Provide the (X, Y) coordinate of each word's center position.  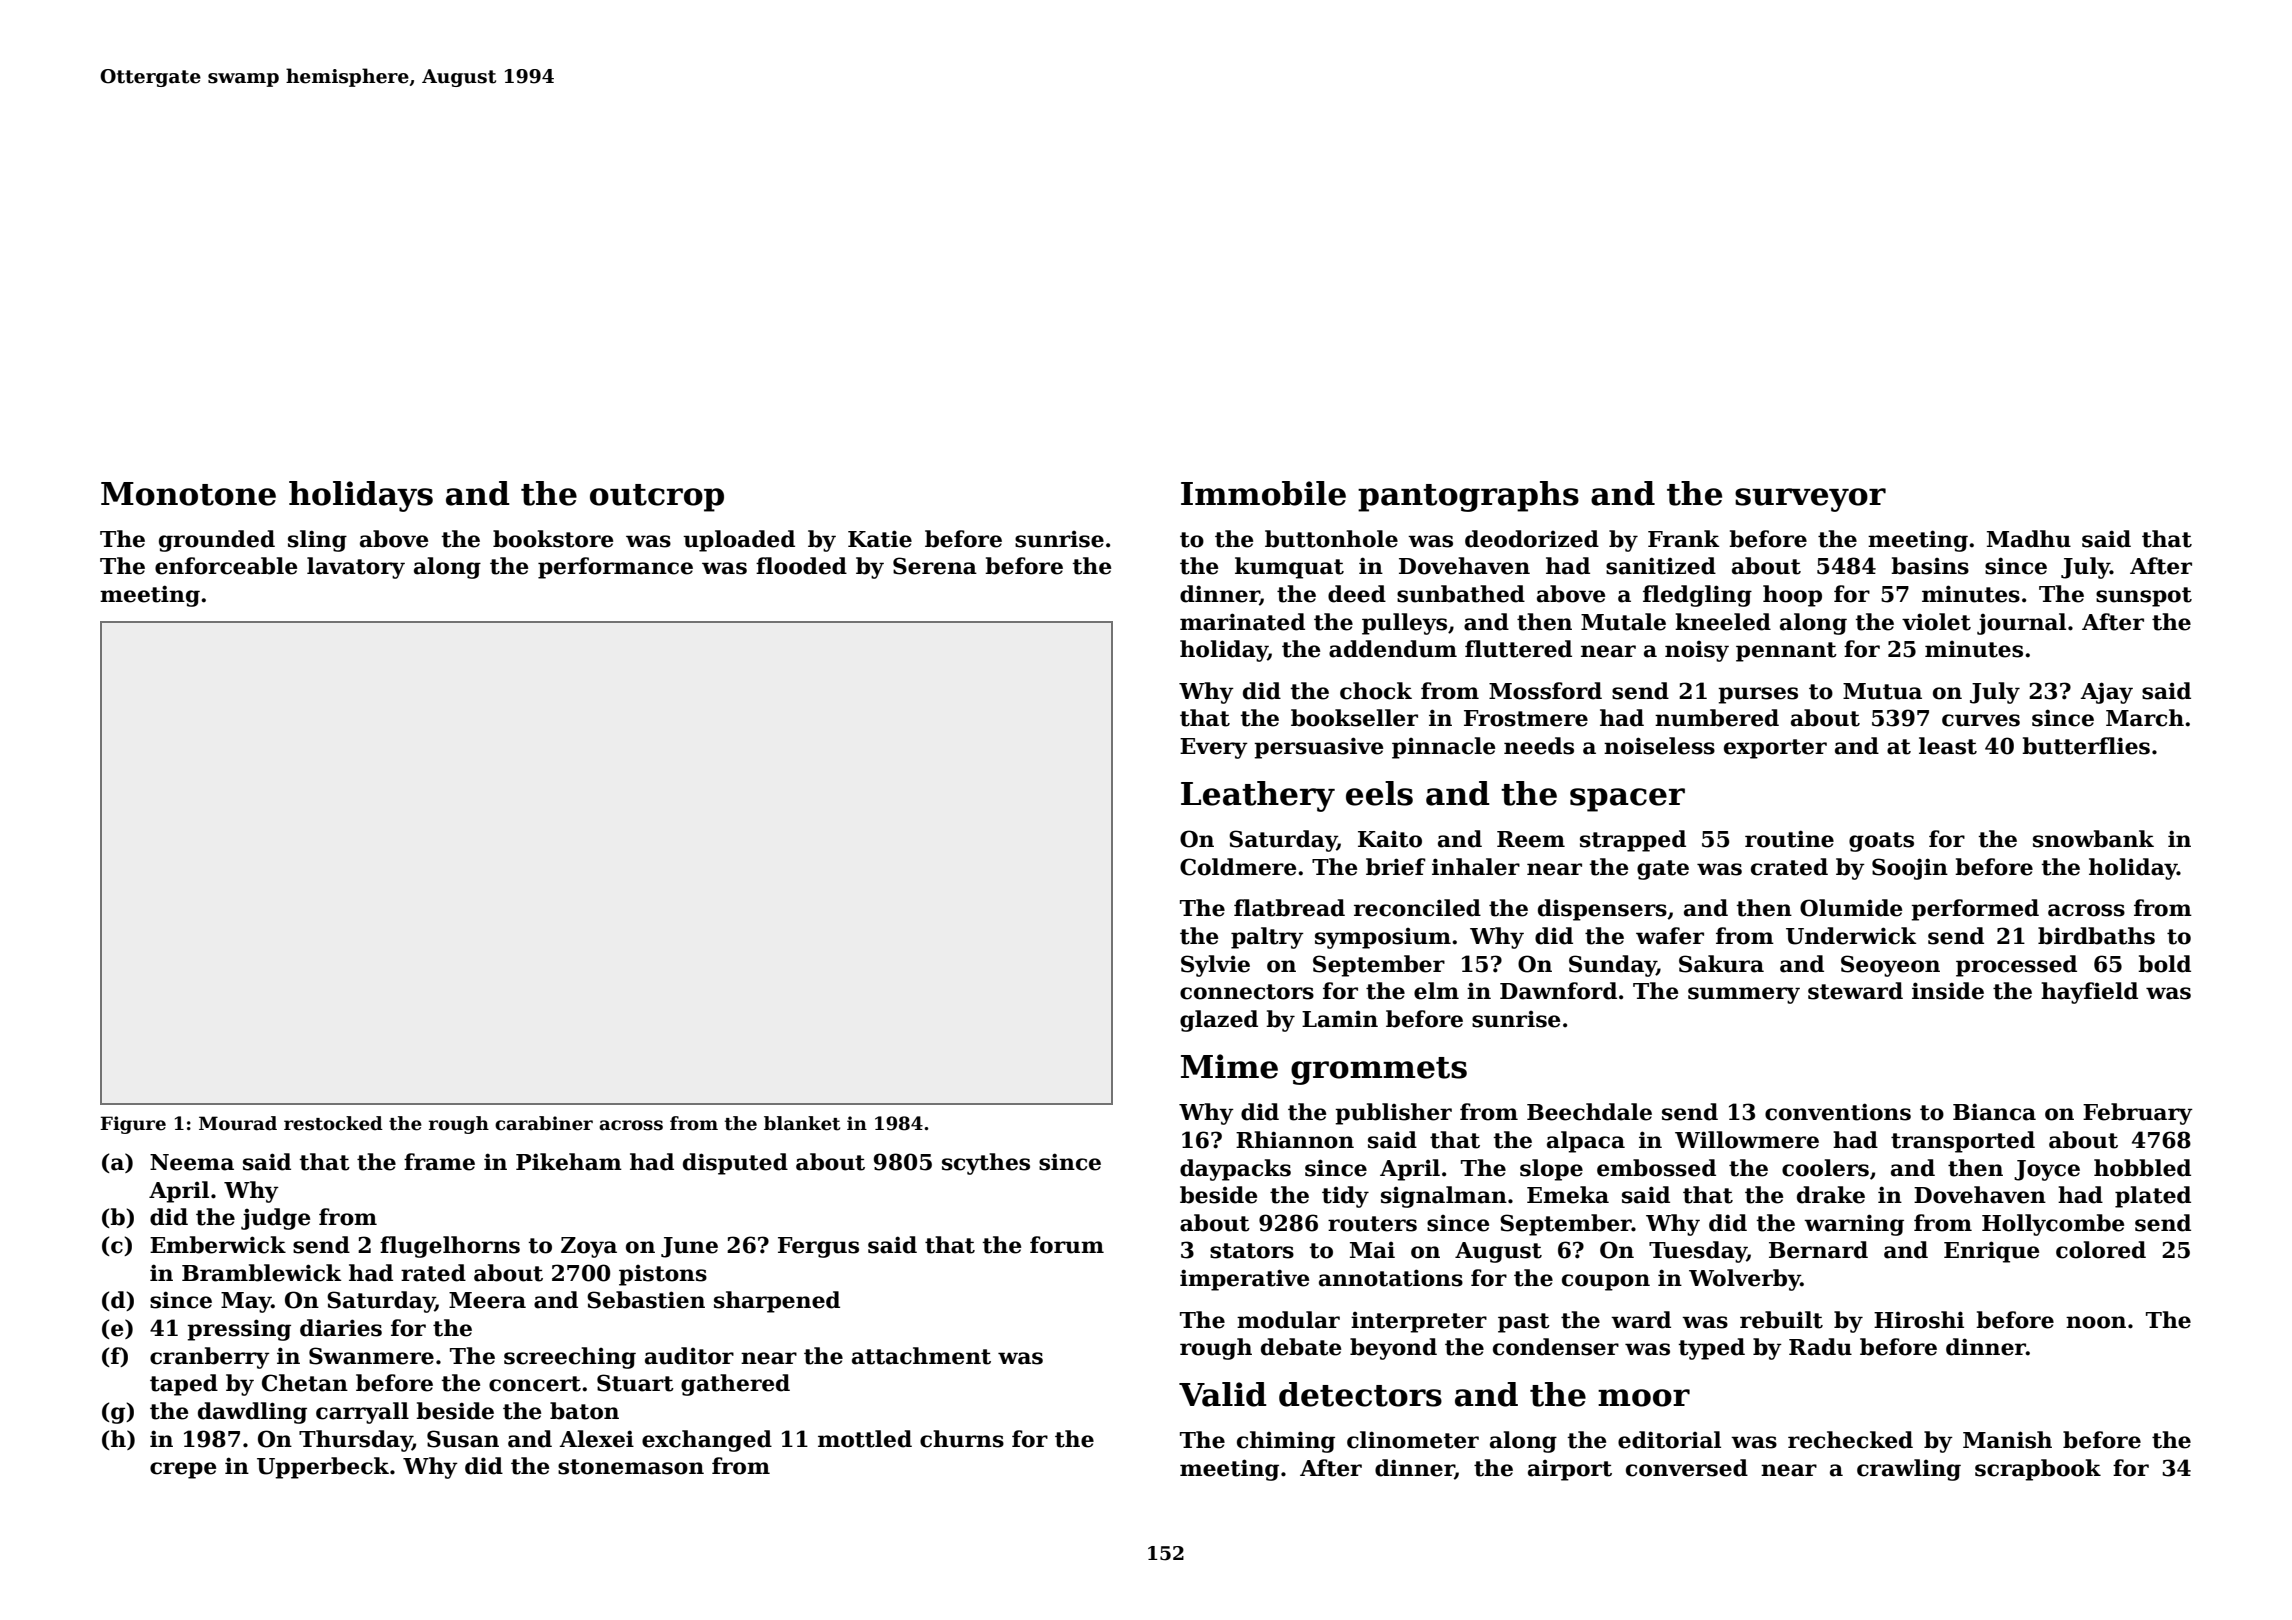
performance (615, 568)
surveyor (1810, 500)
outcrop (657, 498)
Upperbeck (323, 1468)
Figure (133, 1125)
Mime (1229, 1066)
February (2138, 1114)
